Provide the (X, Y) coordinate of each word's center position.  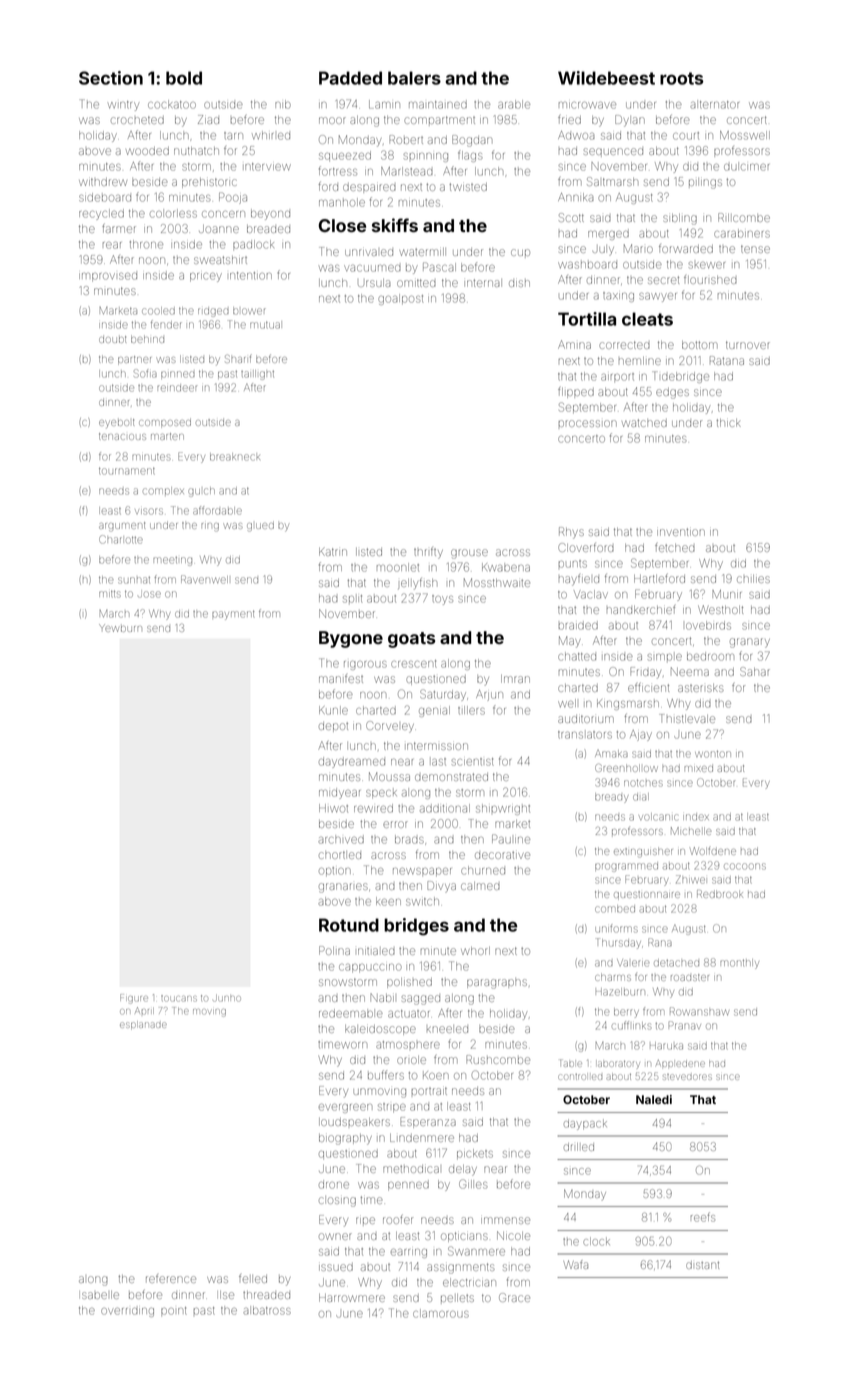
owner (335, 1236)
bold (184, 78)
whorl (475, 951)
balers (414, 78)
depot (333, 727)
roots (682, 78)
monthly (739, 964)
